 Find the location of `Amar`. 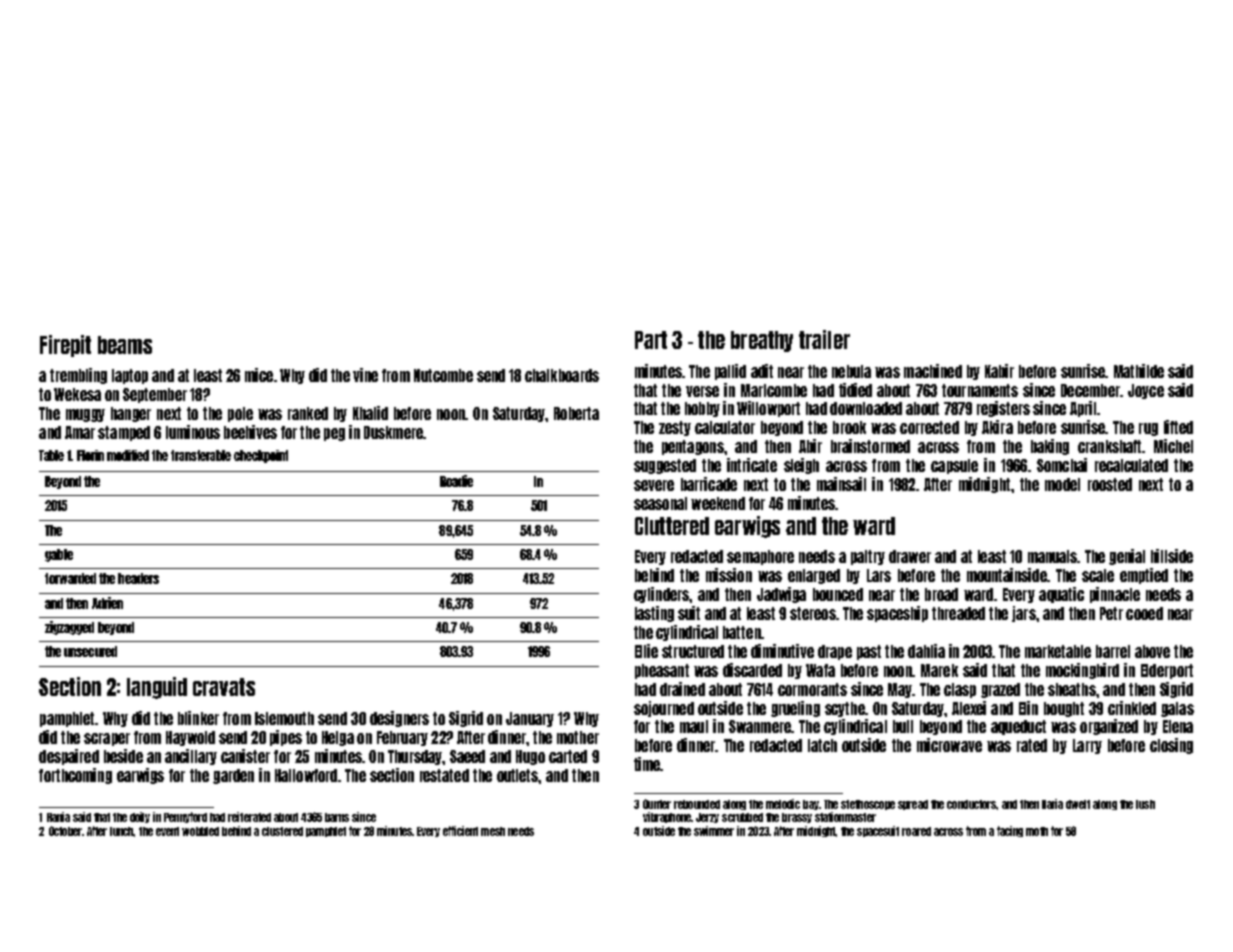

Amar is located at coordinates (80, 432).
